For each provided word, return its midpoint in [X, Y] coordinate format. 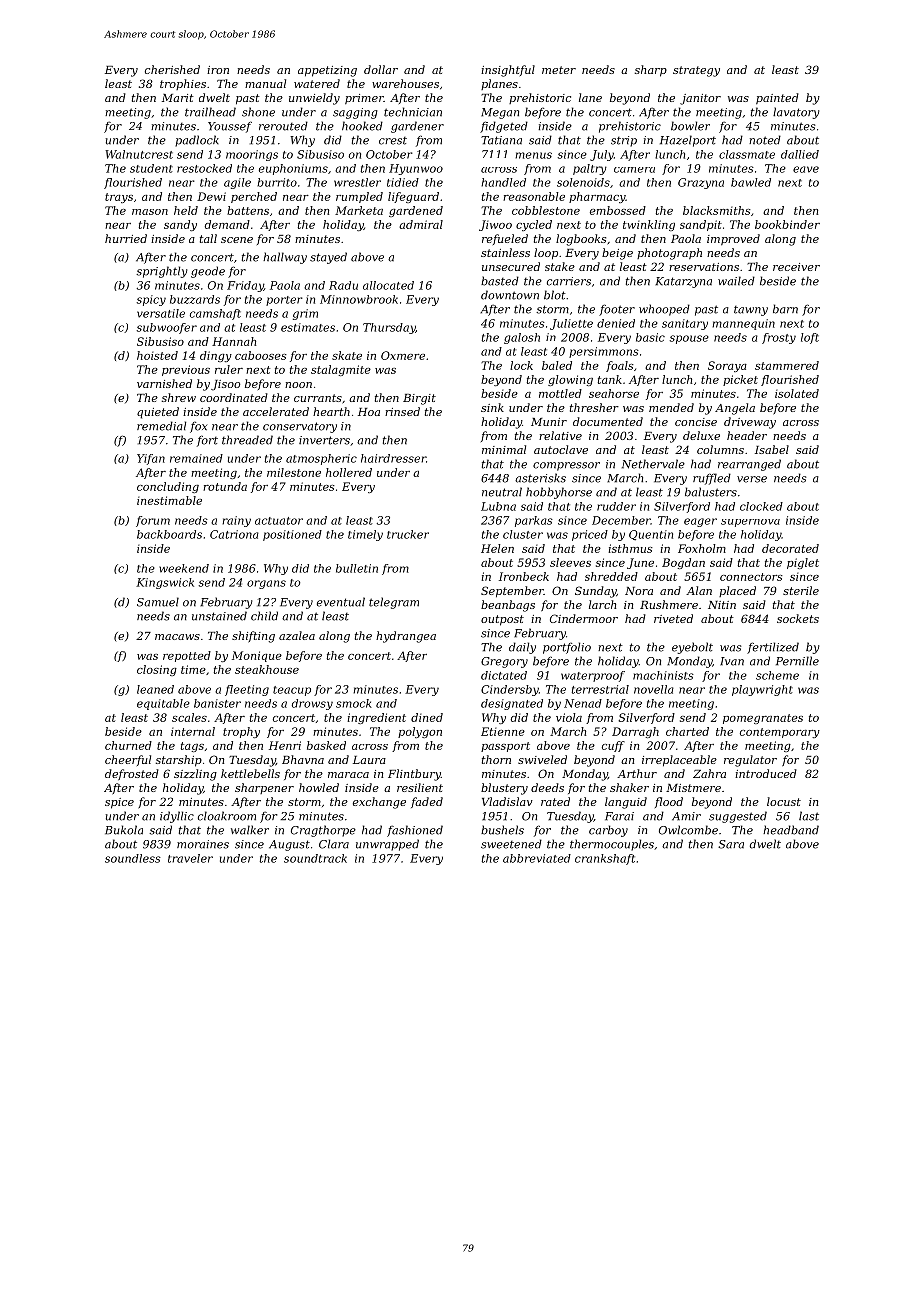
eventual [341, 602]
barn [785, 309]
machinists [663, 675]
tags [192, 747]
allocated [388, 285]
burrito [277, 182]
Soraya [727, 366]
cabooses [261, 355]
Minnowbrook [359, 299]
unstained [219, 616]
